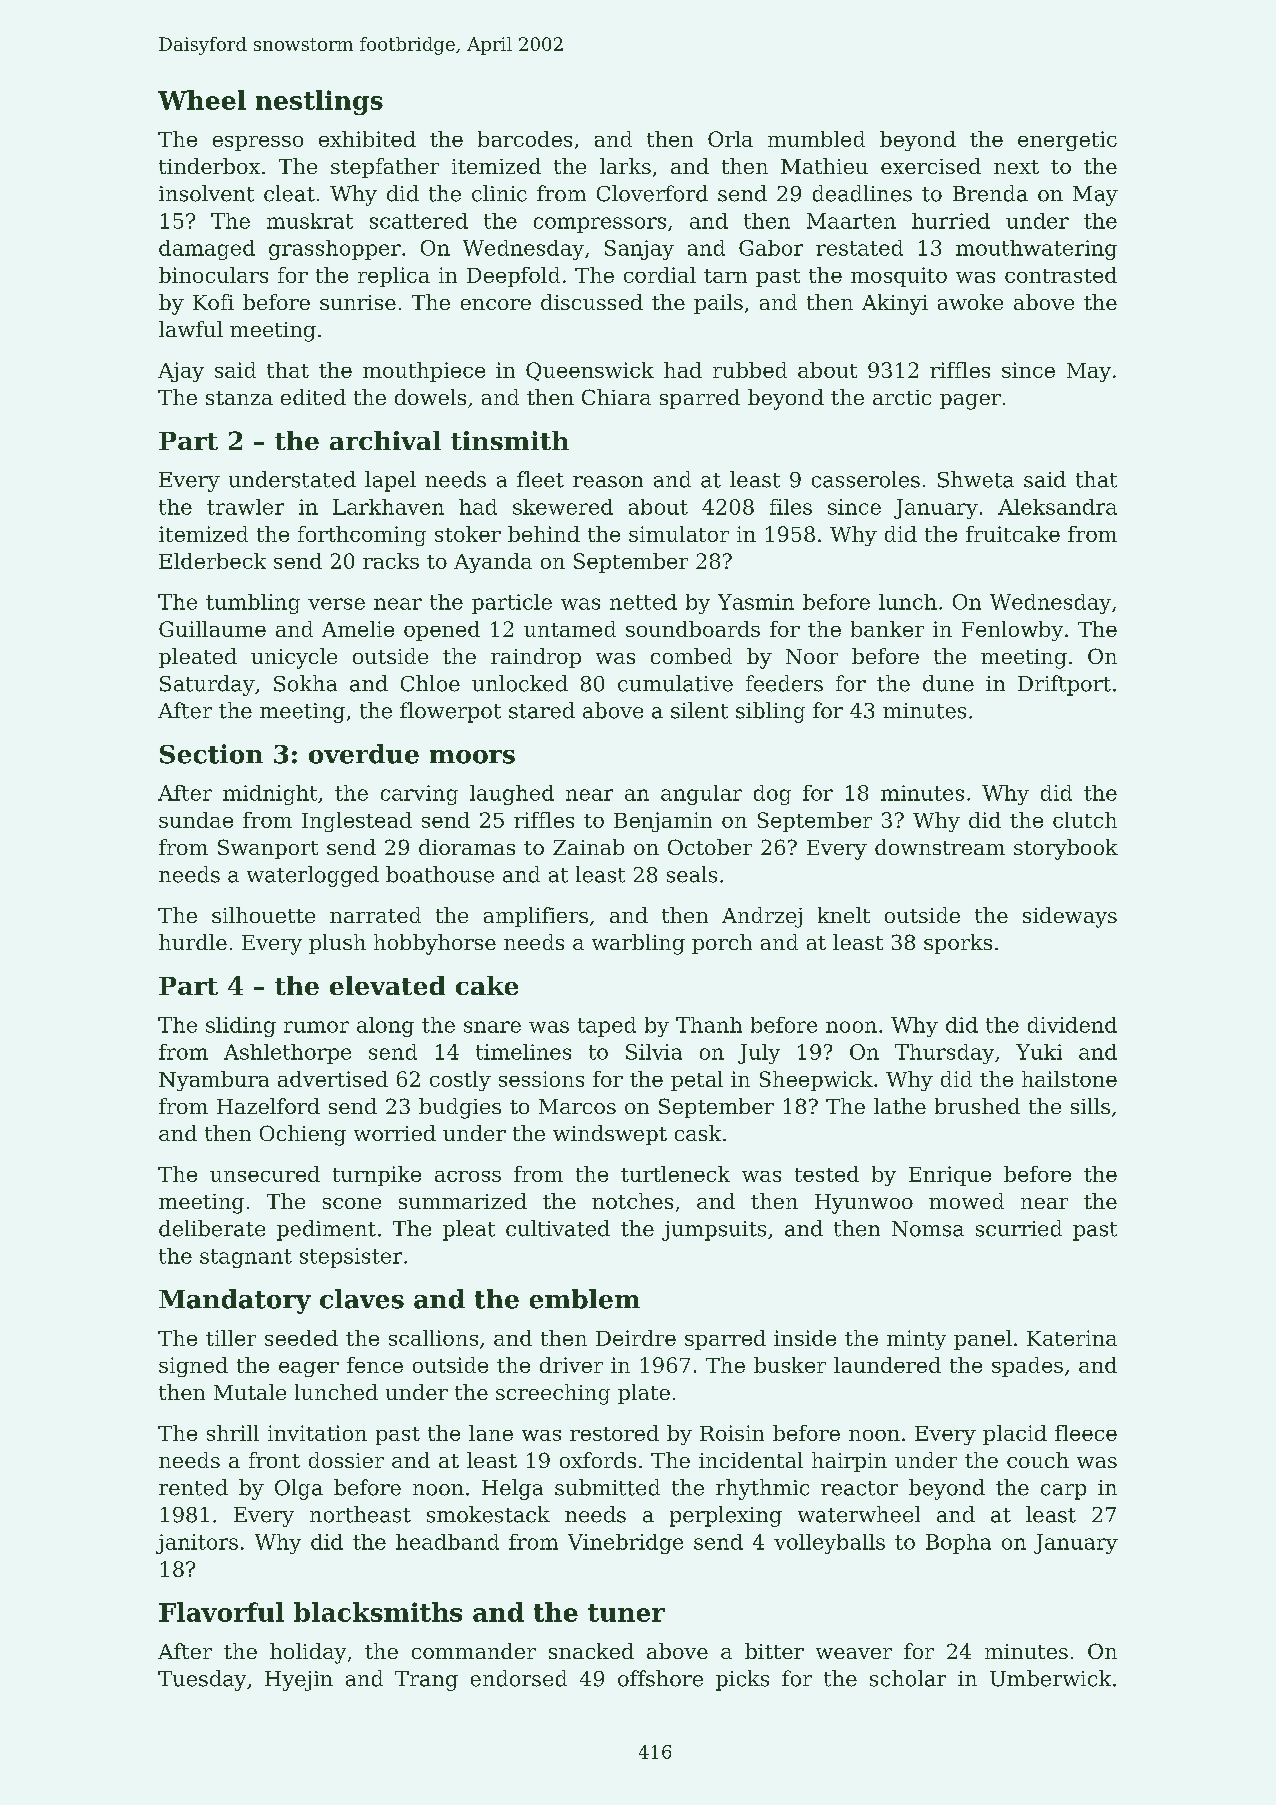 The height and width of the document is (1805, 1276). I want to click on banker, so click(887, 629).
